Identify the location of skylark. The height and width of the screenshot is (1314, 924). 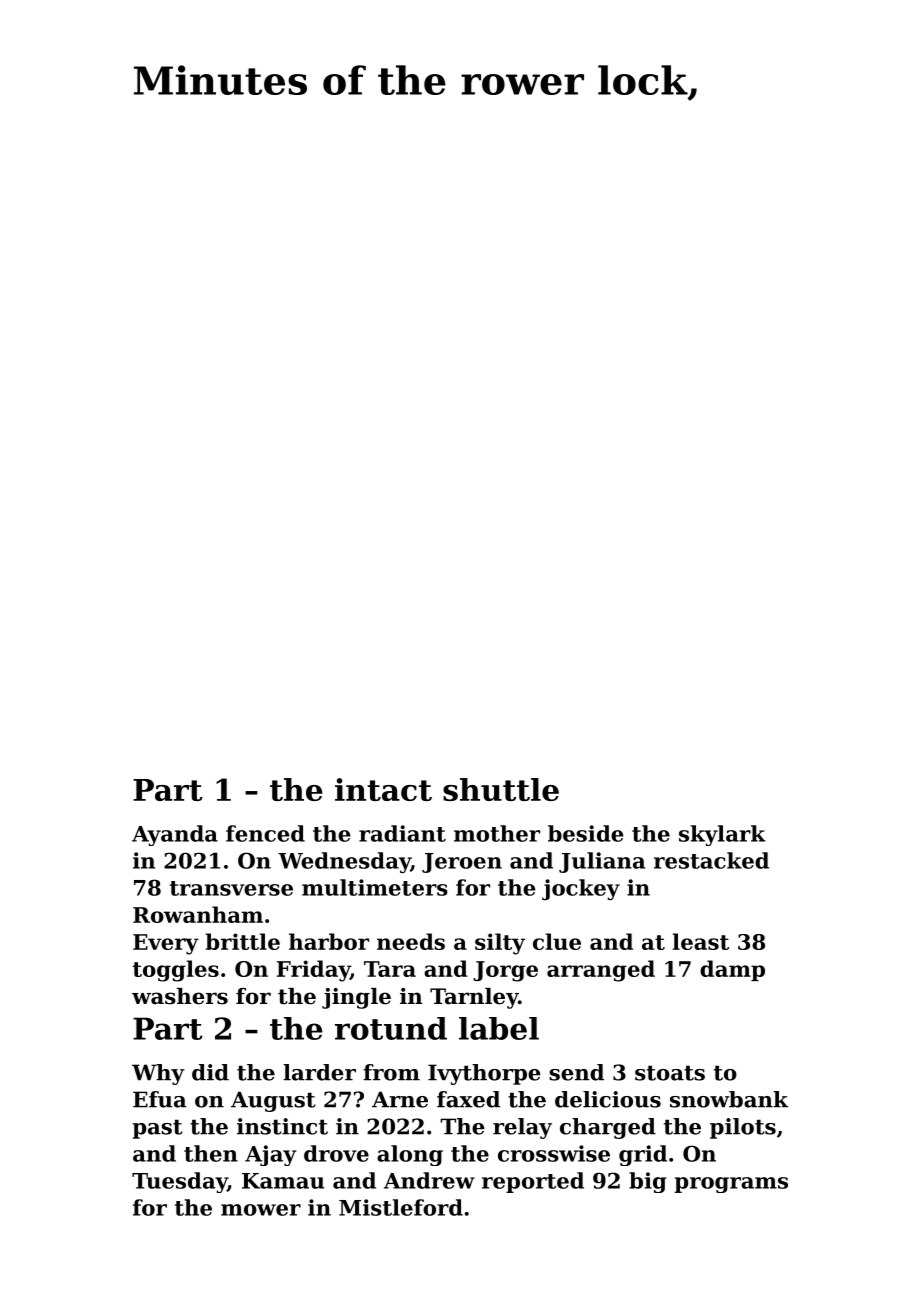
(722, 835).
